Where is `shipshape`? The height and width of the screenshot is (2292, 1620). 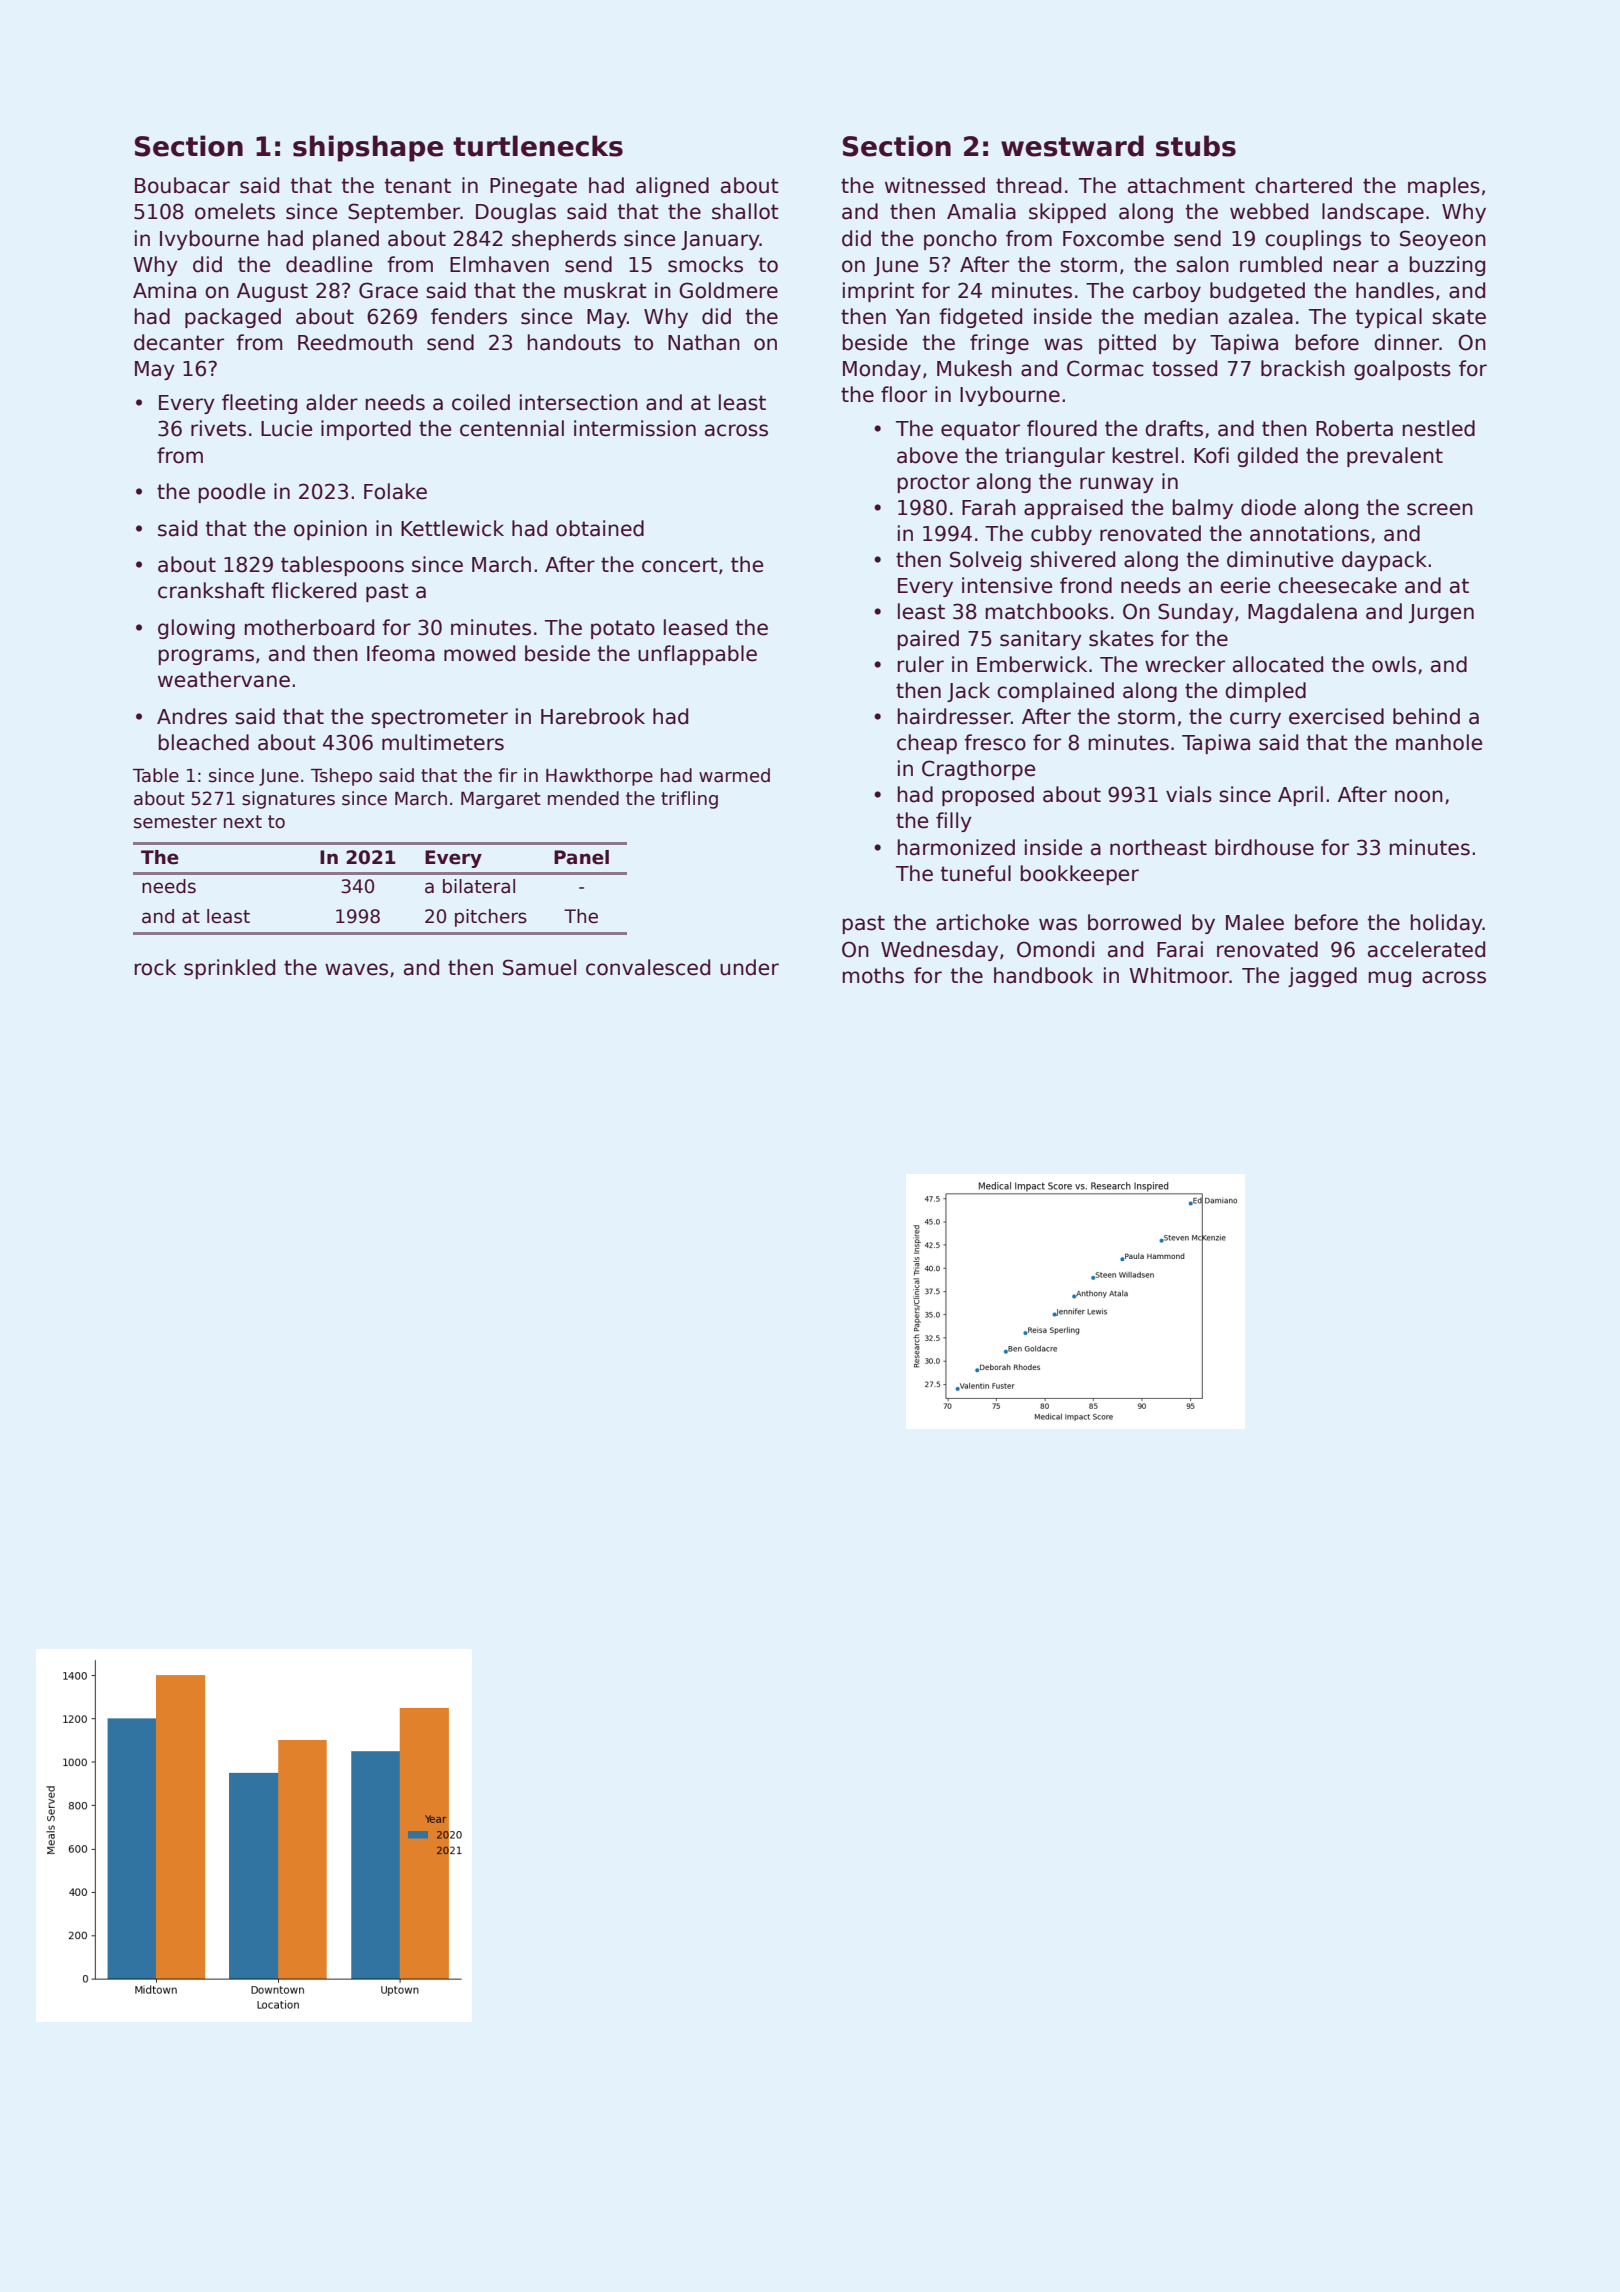 shipshape is located at coordinates (368, 148).
